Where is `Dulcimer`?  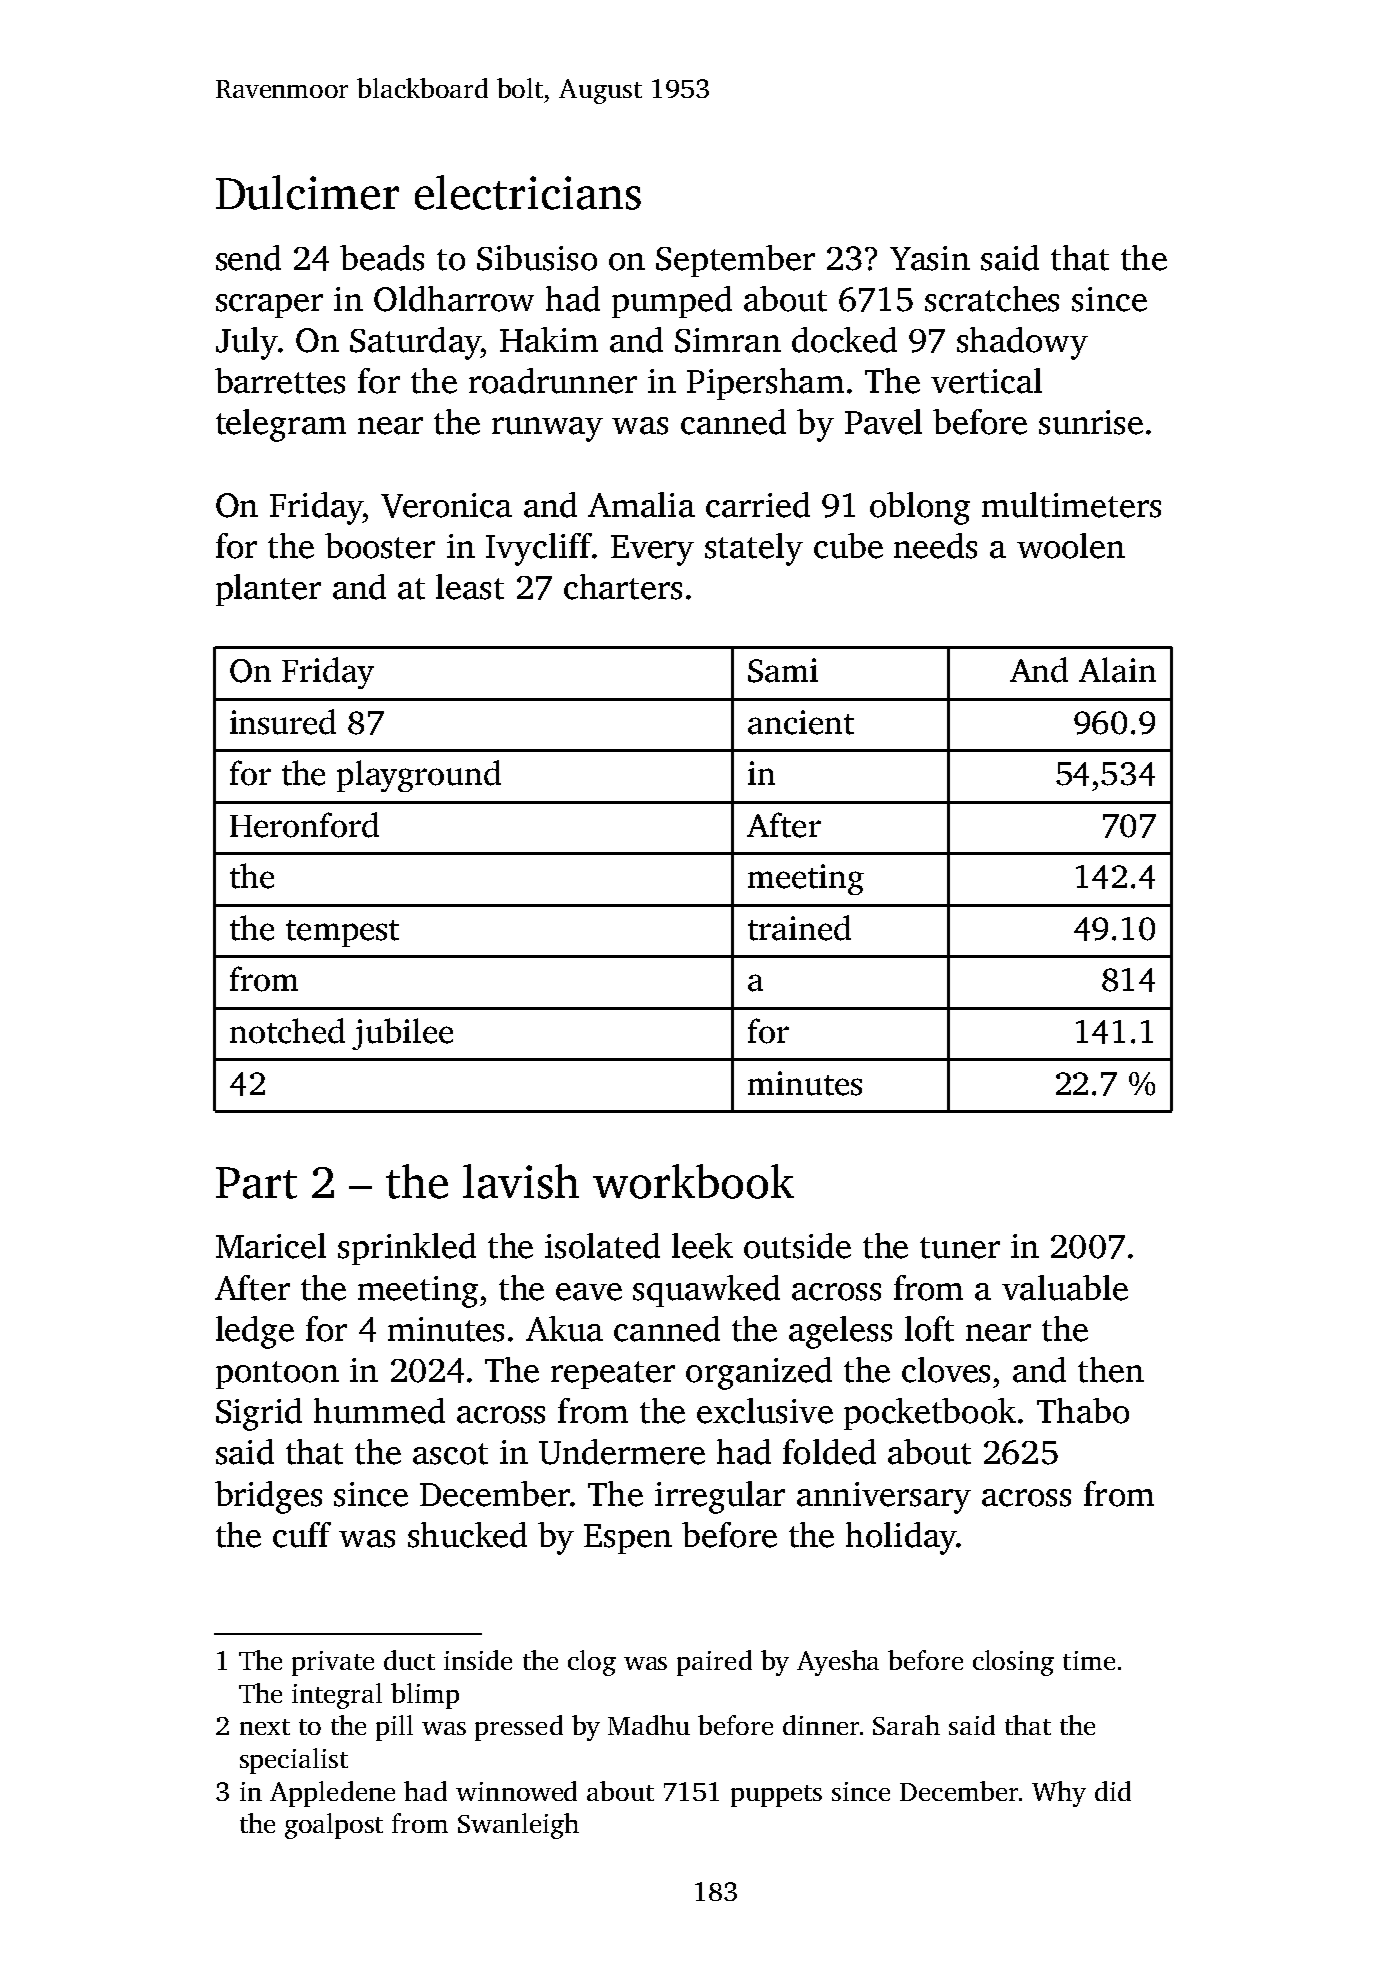
Dulcimer is located at coordinates (307, 192).
